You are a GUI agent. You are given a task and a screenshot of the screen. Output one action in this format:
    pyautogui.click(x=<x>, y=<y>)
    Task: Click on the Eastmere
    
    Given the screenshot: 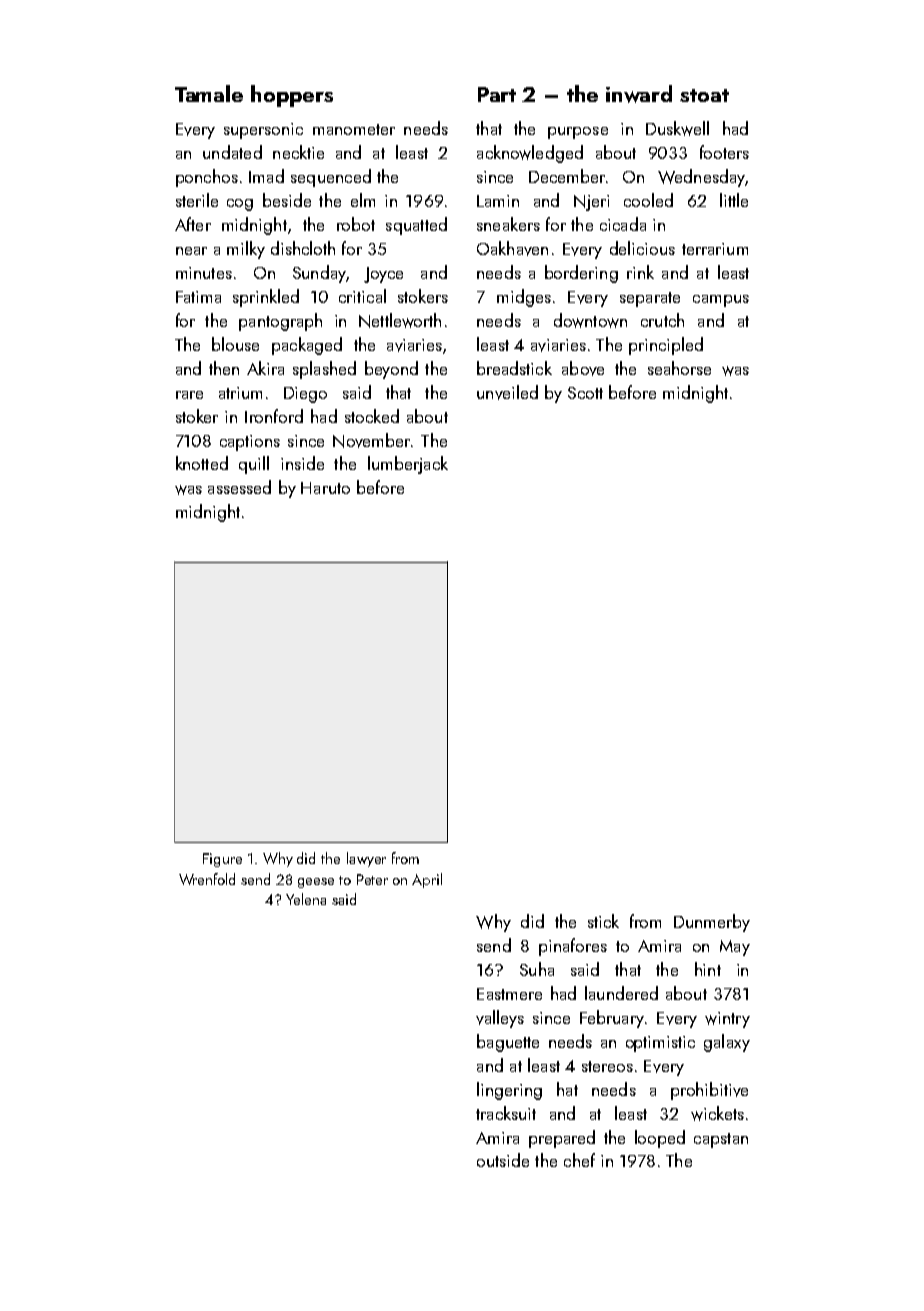 What is the action you would take?
    pyautogui.click(x=509, y=994)
